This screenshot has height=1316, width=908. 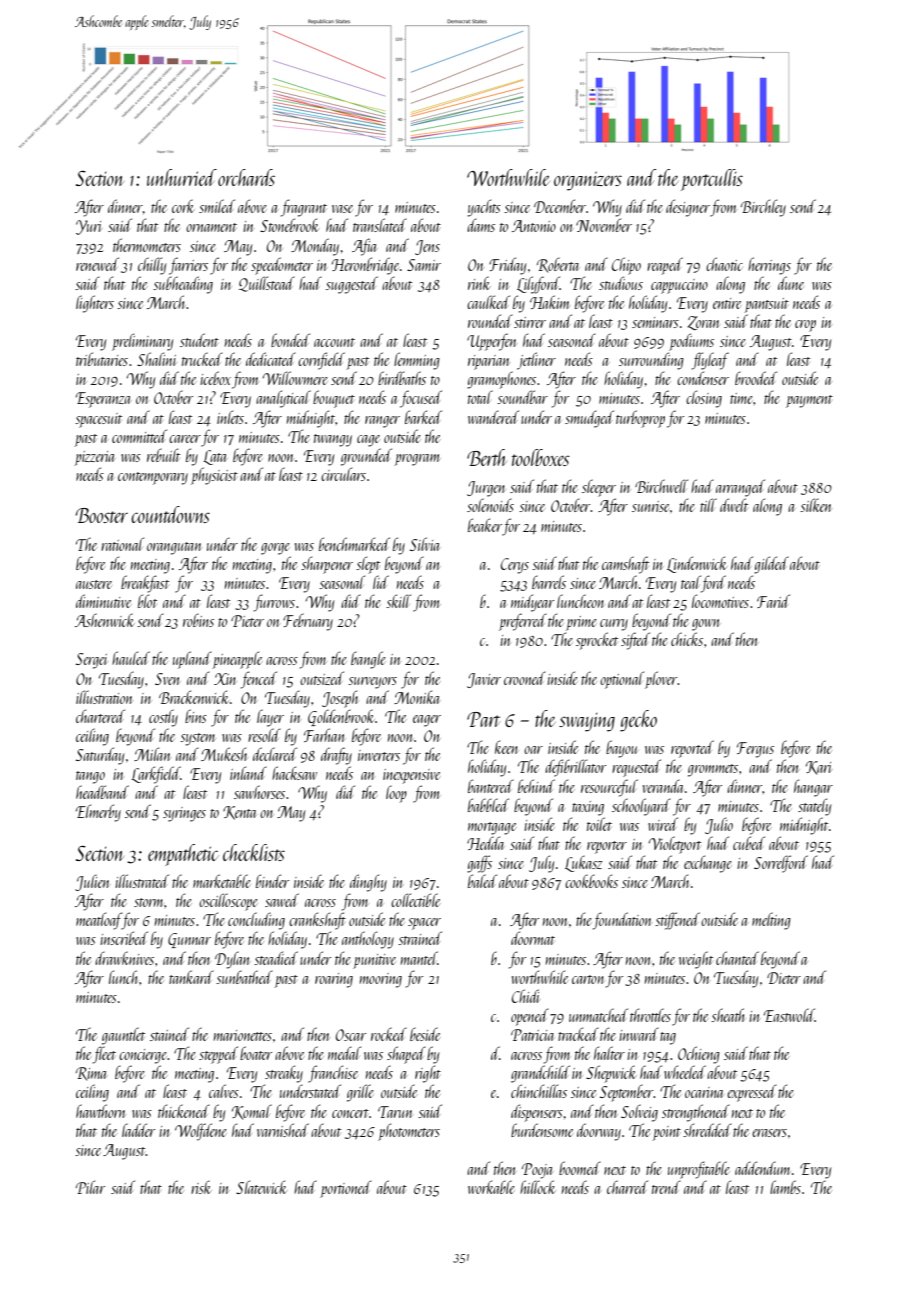 What do you see at coordinates (763, 208) in the screenshot?
I see `Birchley` at bounding box center [763, 208].
